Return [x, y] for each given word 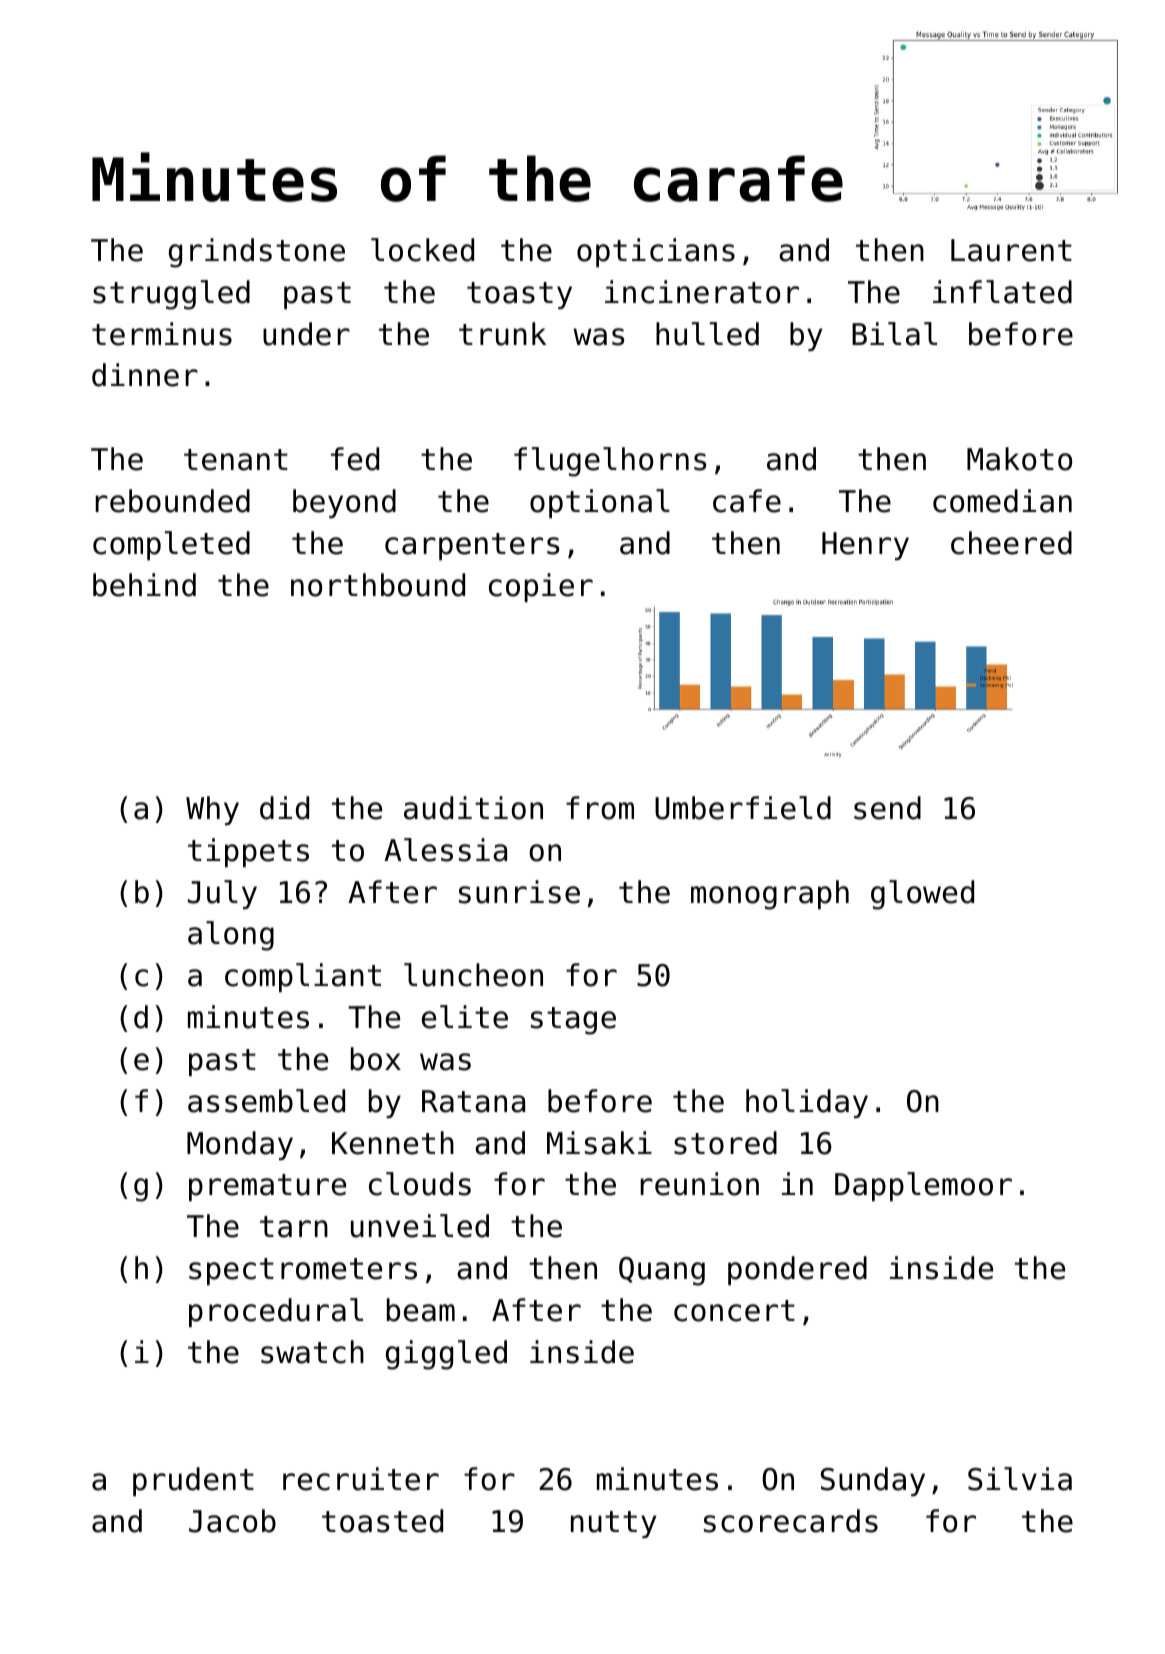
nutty [613, 1524]
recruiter [361, 1479]
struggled [171, 295]
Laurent [1011, 250]
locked [422, 250]
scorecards [791, 1521]
